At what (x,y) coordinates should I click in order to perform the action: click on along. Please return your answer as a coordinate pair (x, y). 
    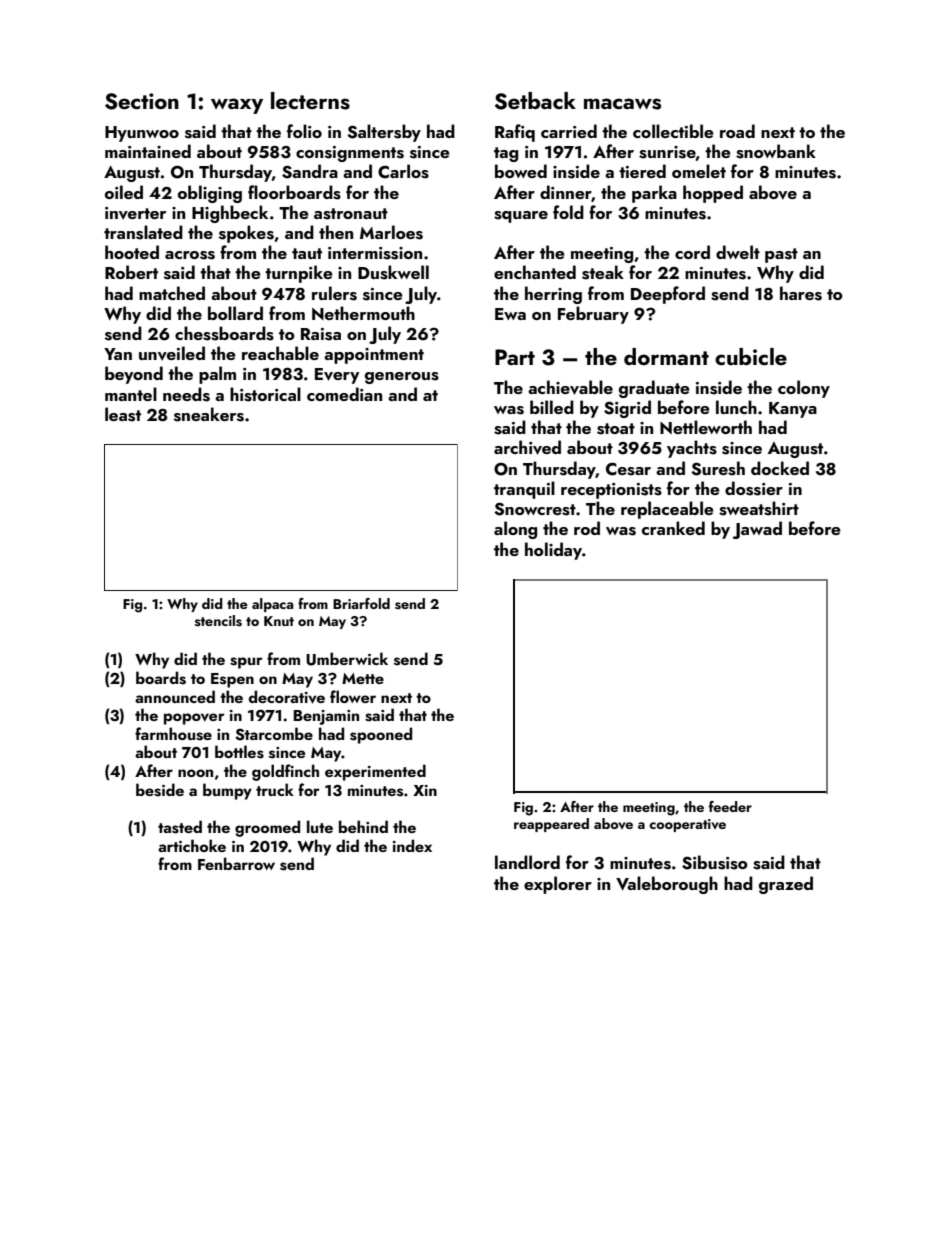
    Looking at the image, I should click on (515, 530).
